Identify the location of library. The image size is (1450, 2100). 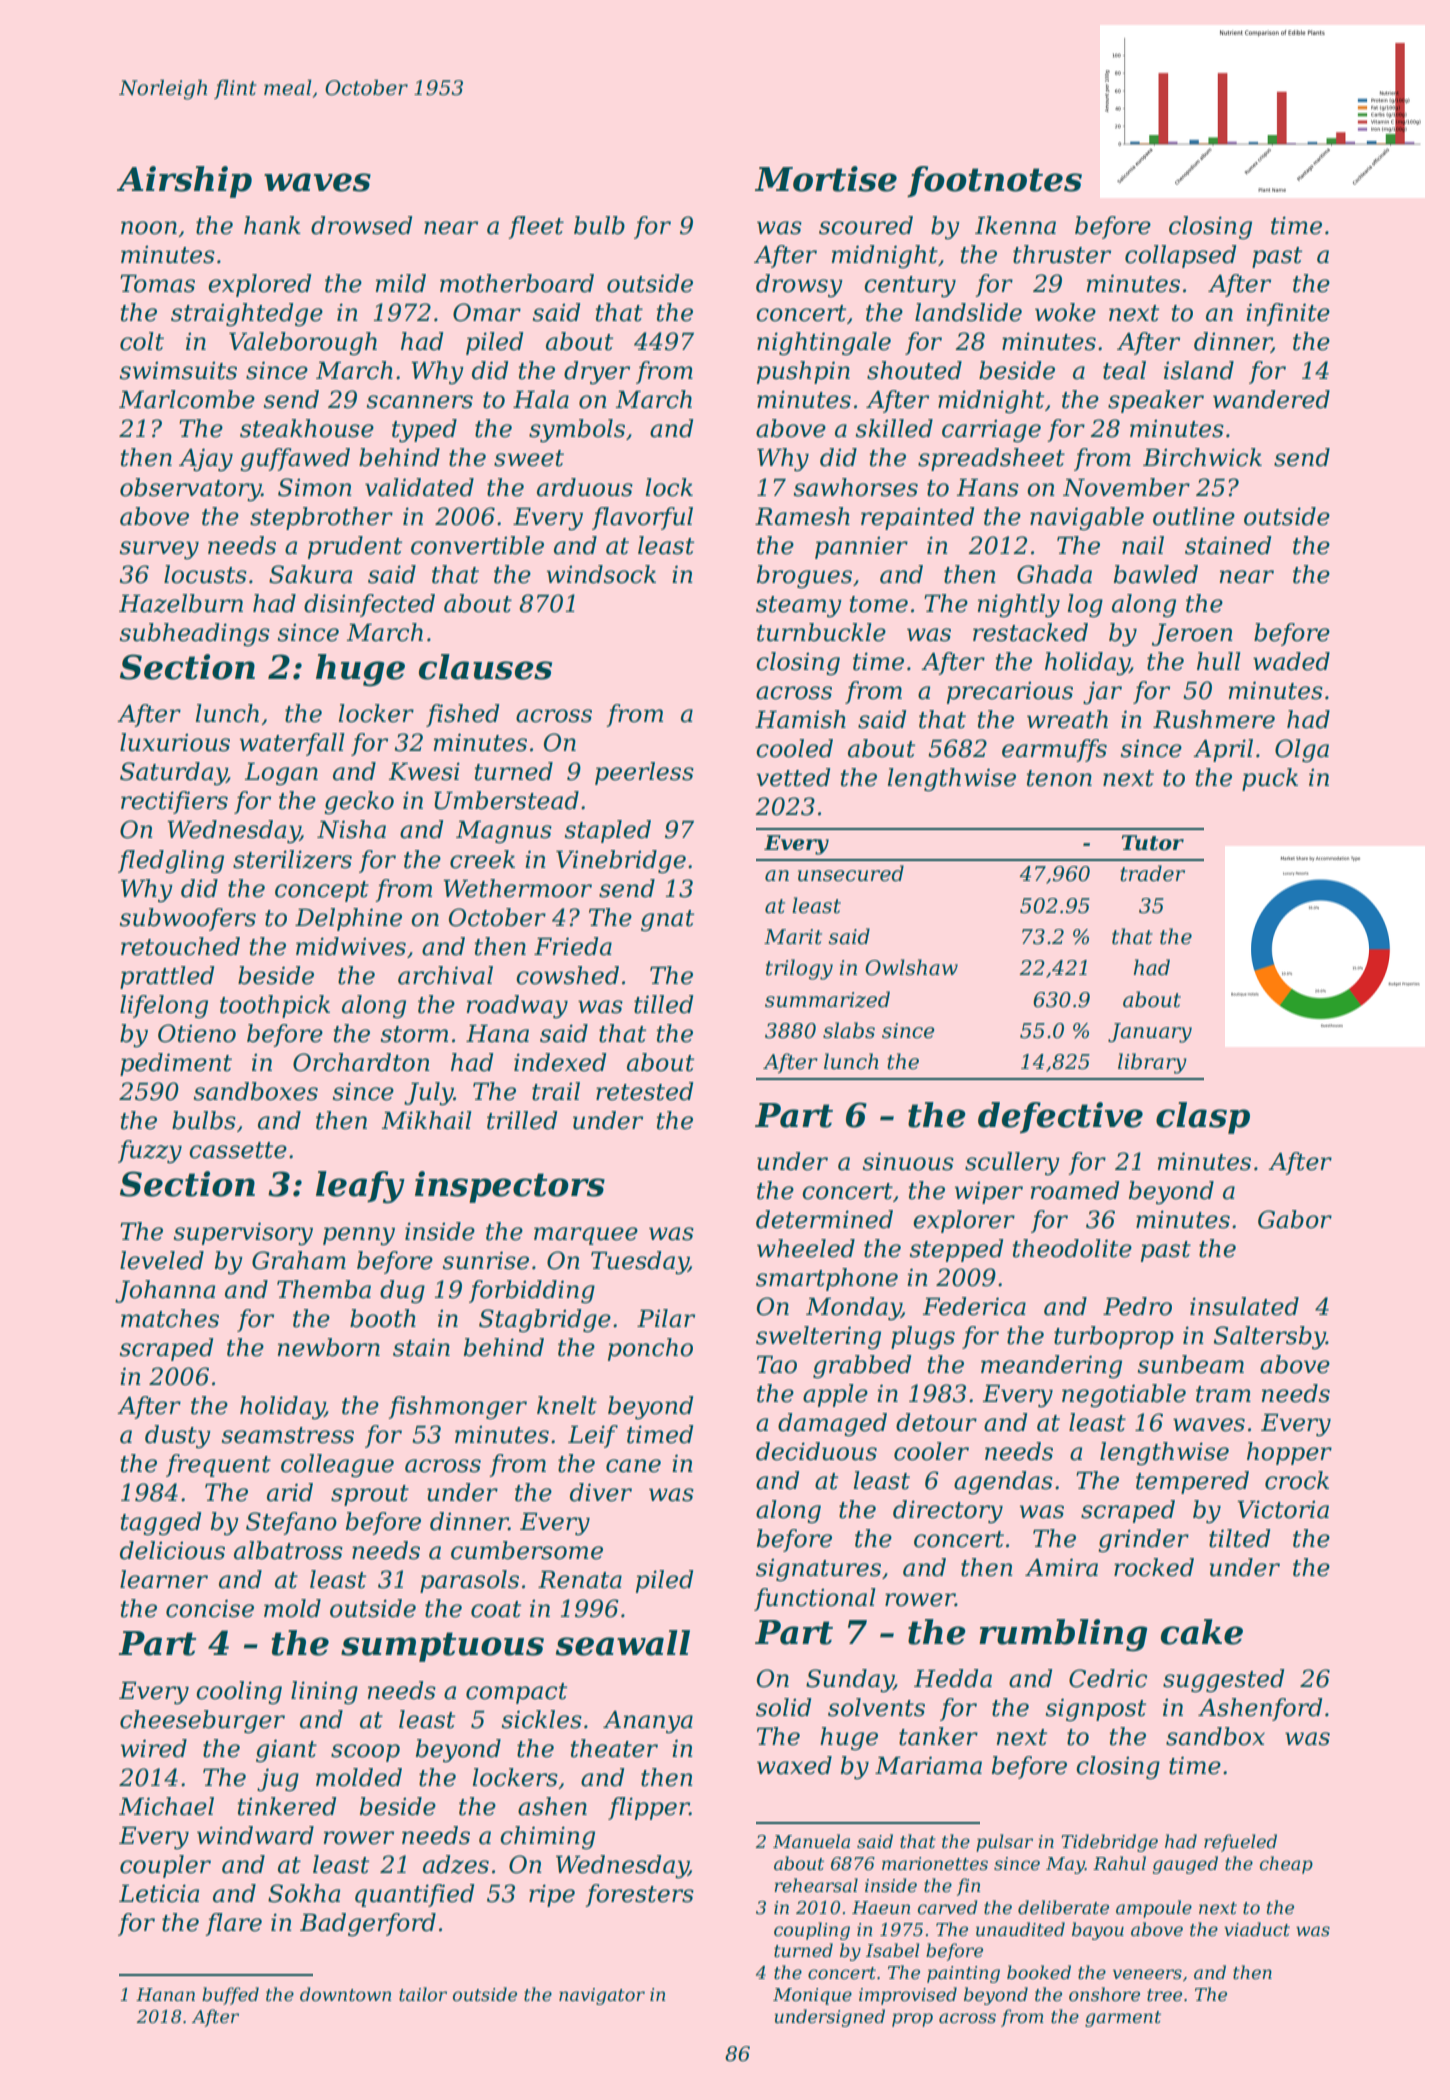
(1152, 1063).
